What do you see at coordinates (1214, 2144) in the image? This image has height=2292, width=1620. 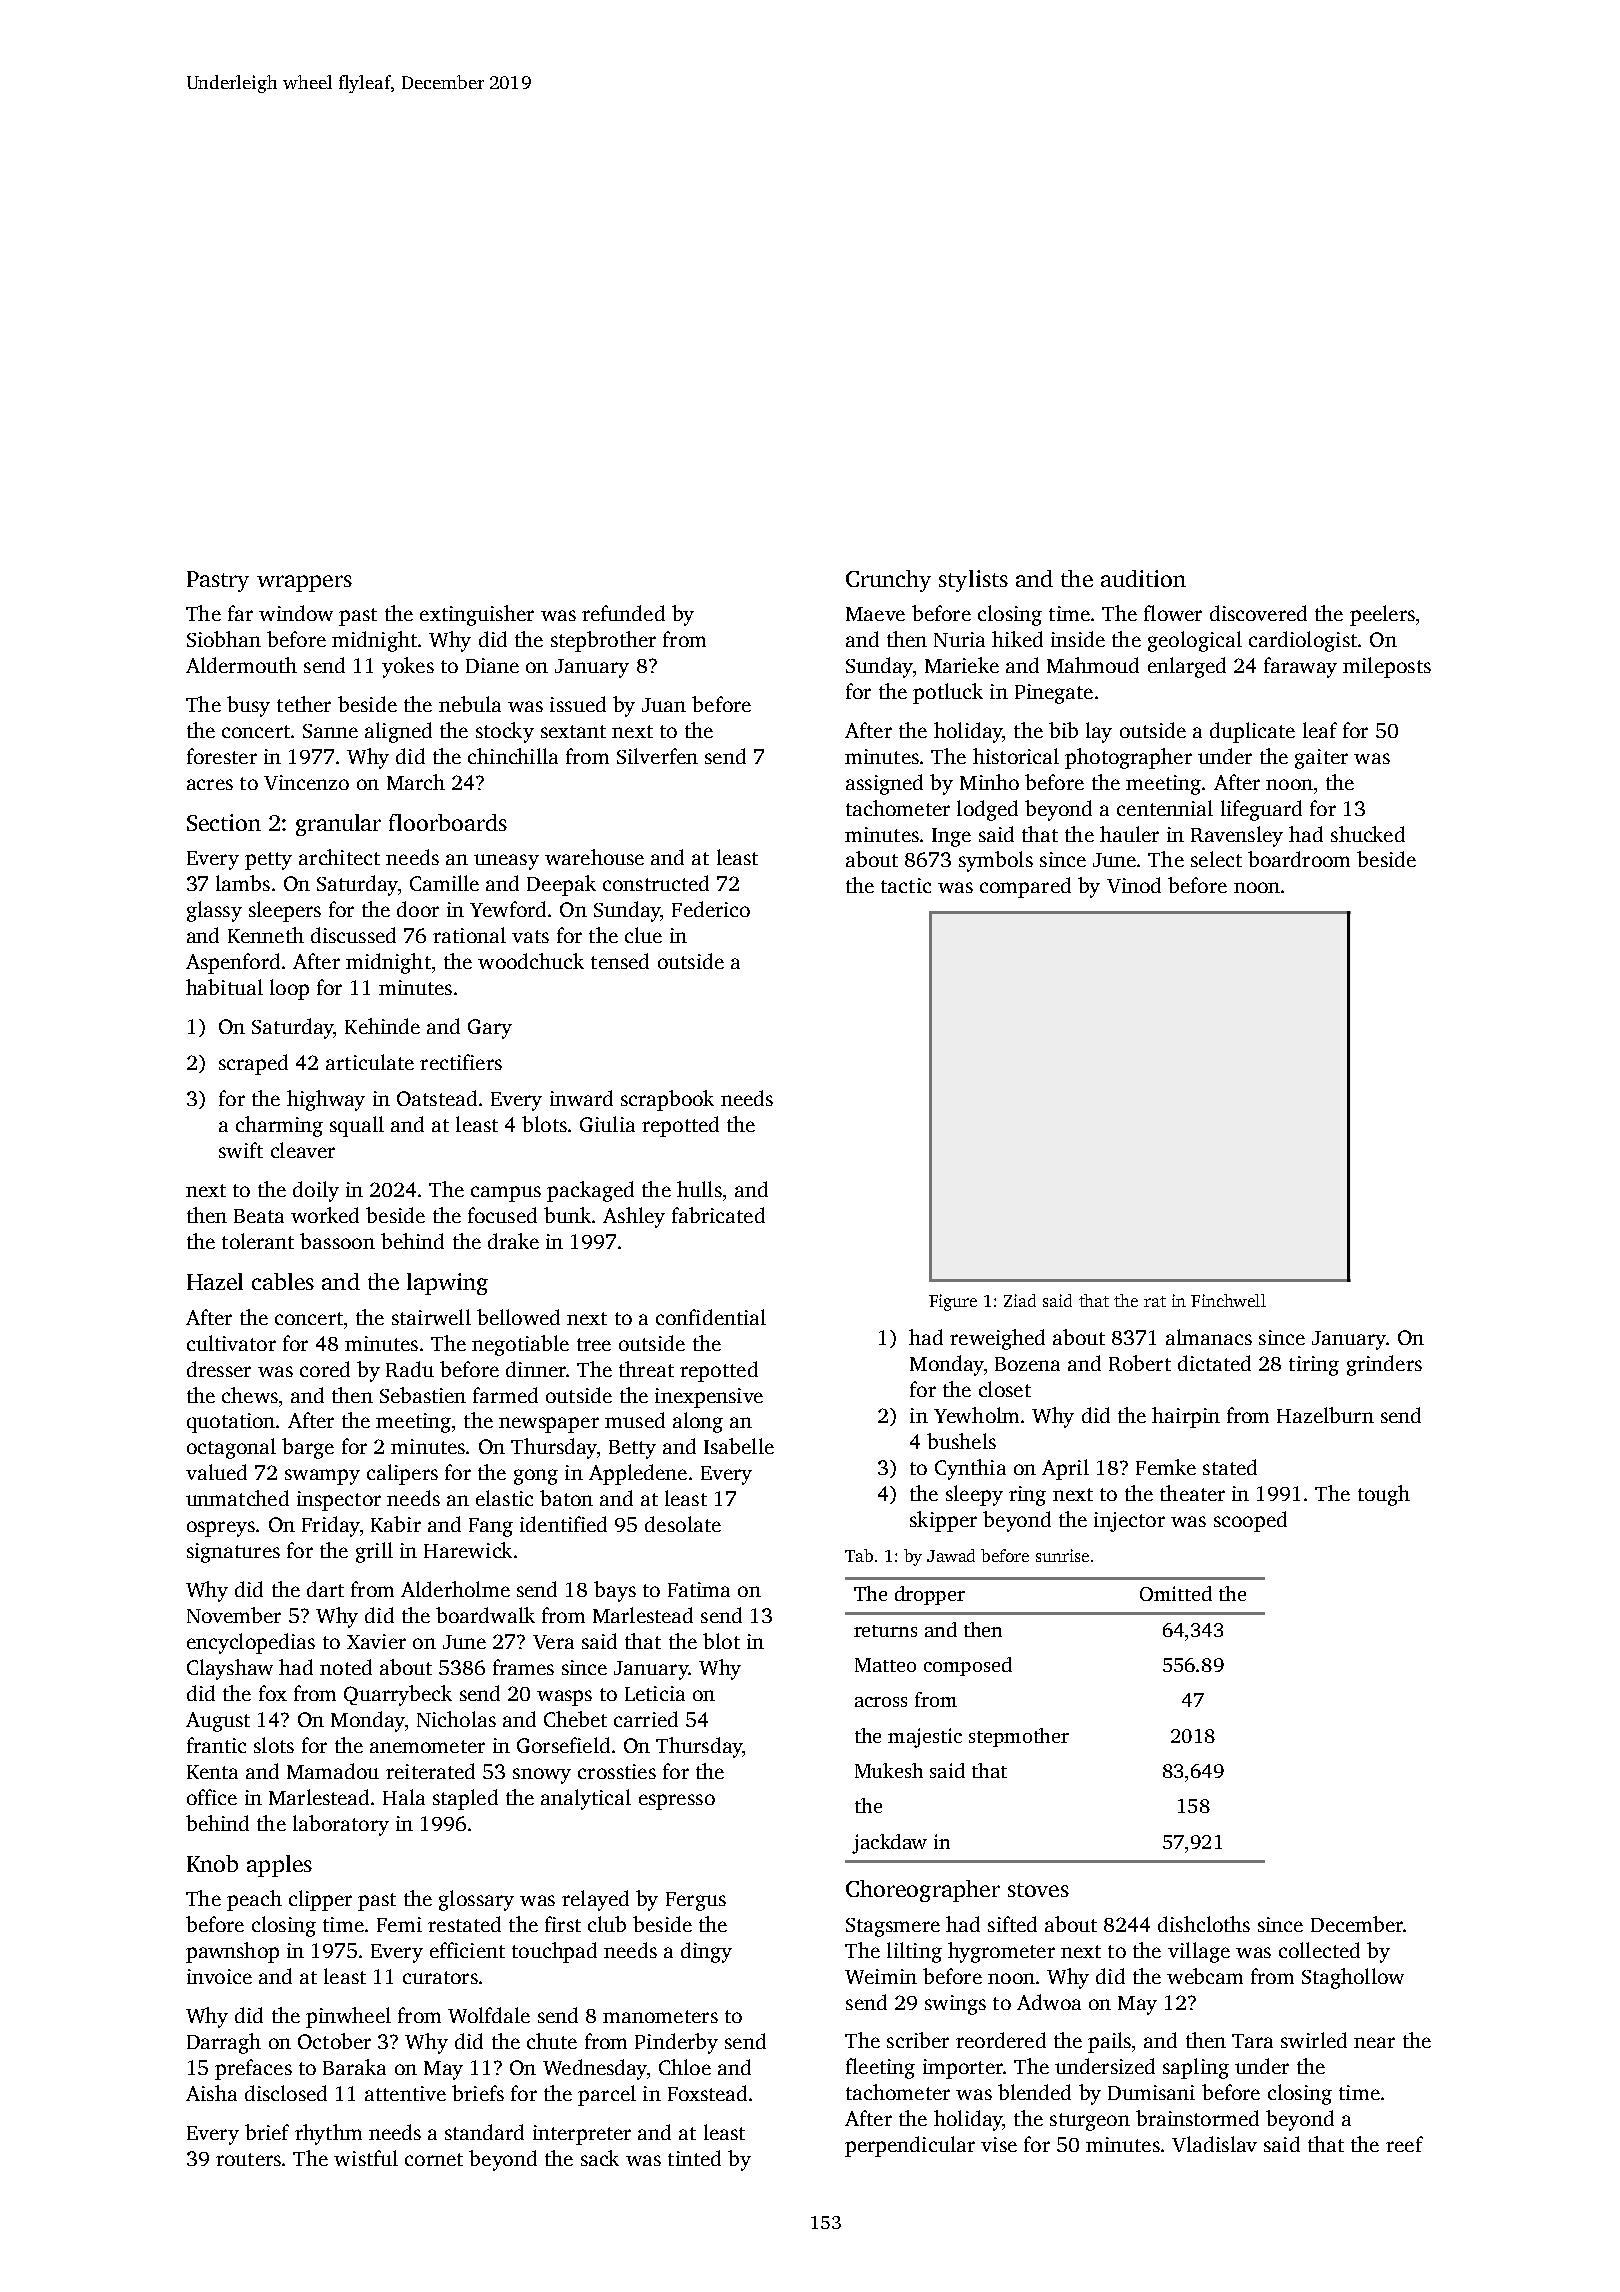 I see `Vladislav` at bounding box center [1214, 2144].
